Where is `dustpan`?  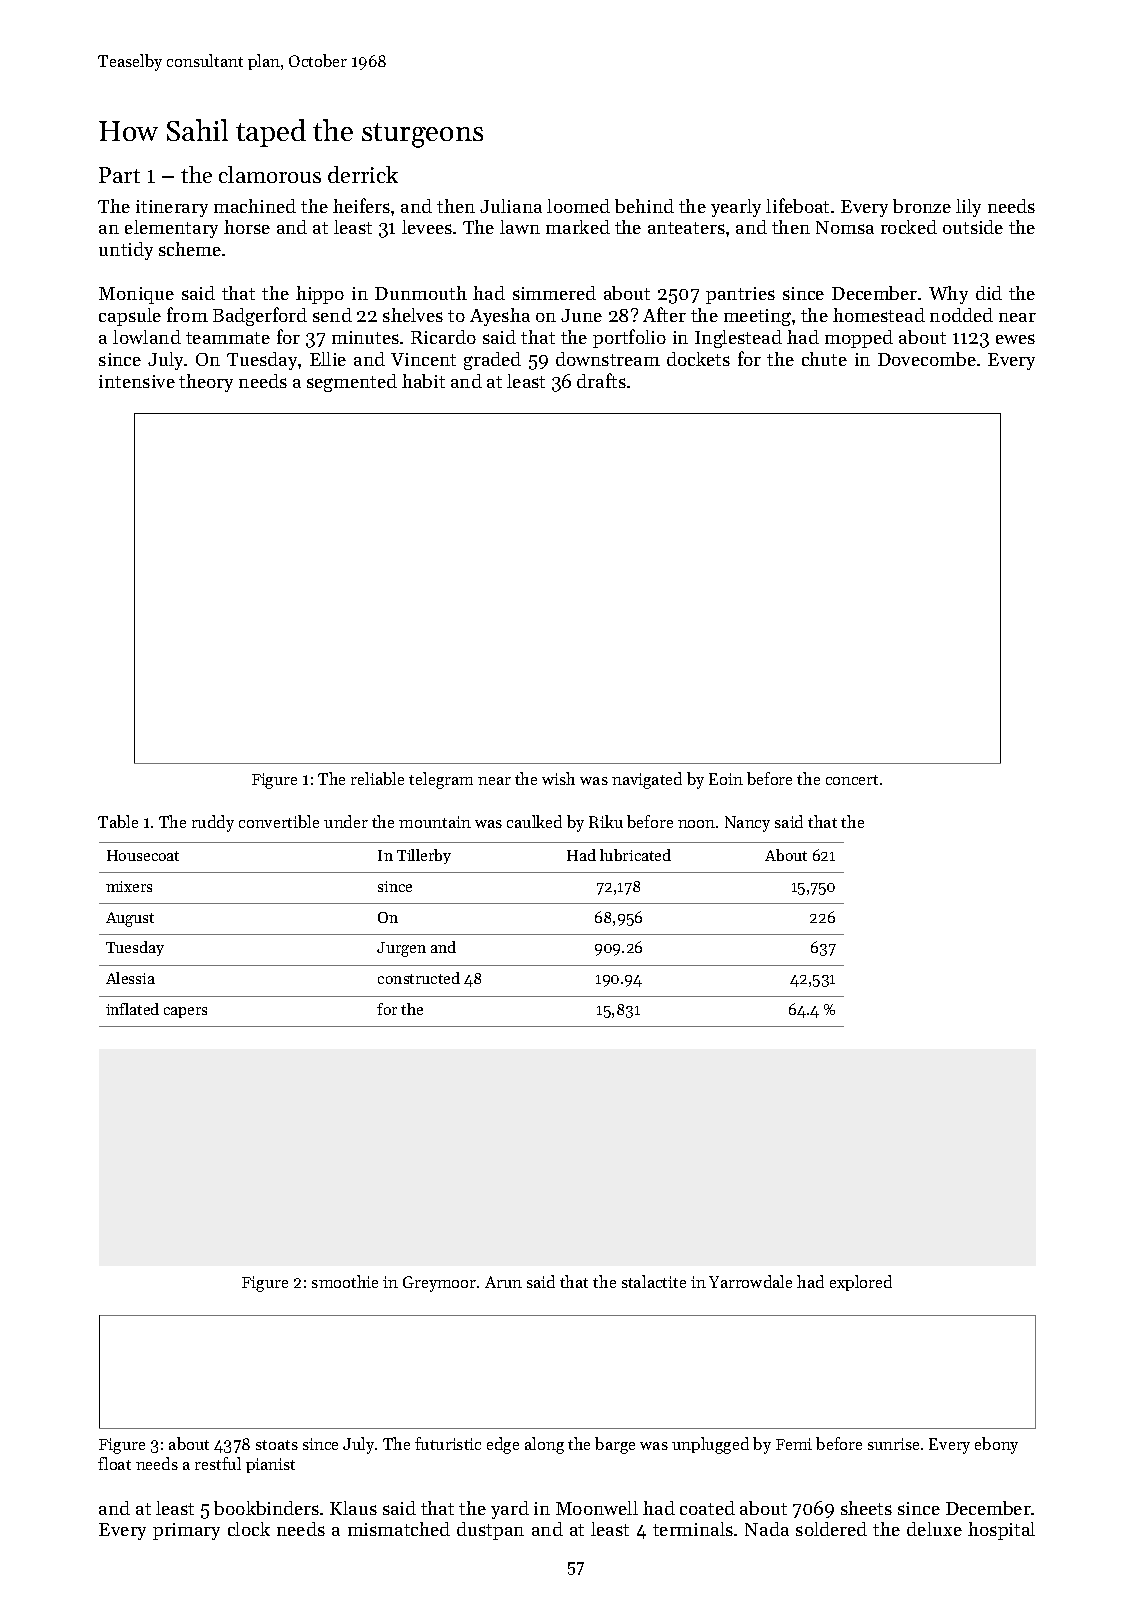
dustpan is located at coordinates (490, 1531).
